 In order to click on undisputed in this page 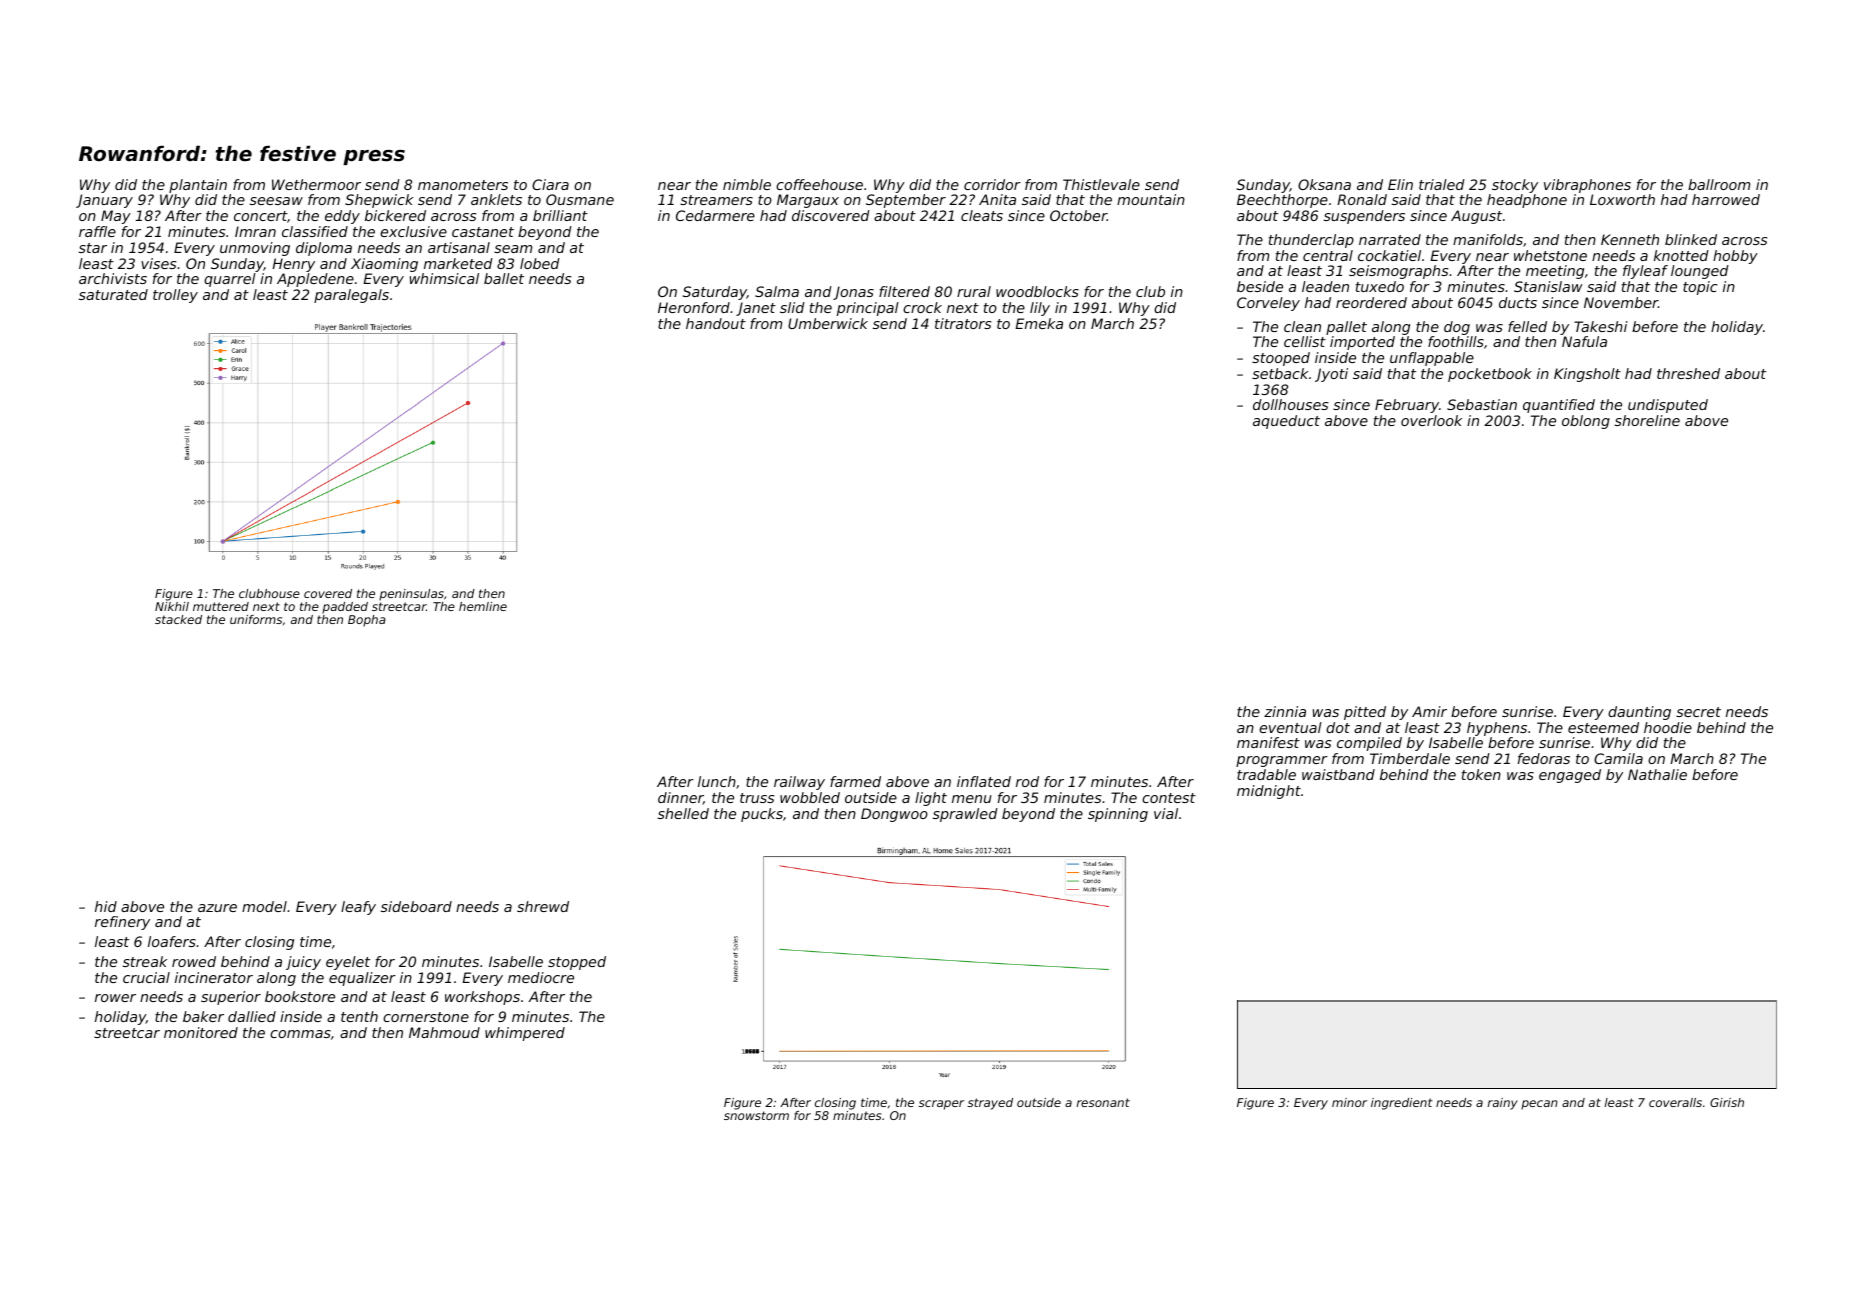, I will do `click(1668, 406)`.
